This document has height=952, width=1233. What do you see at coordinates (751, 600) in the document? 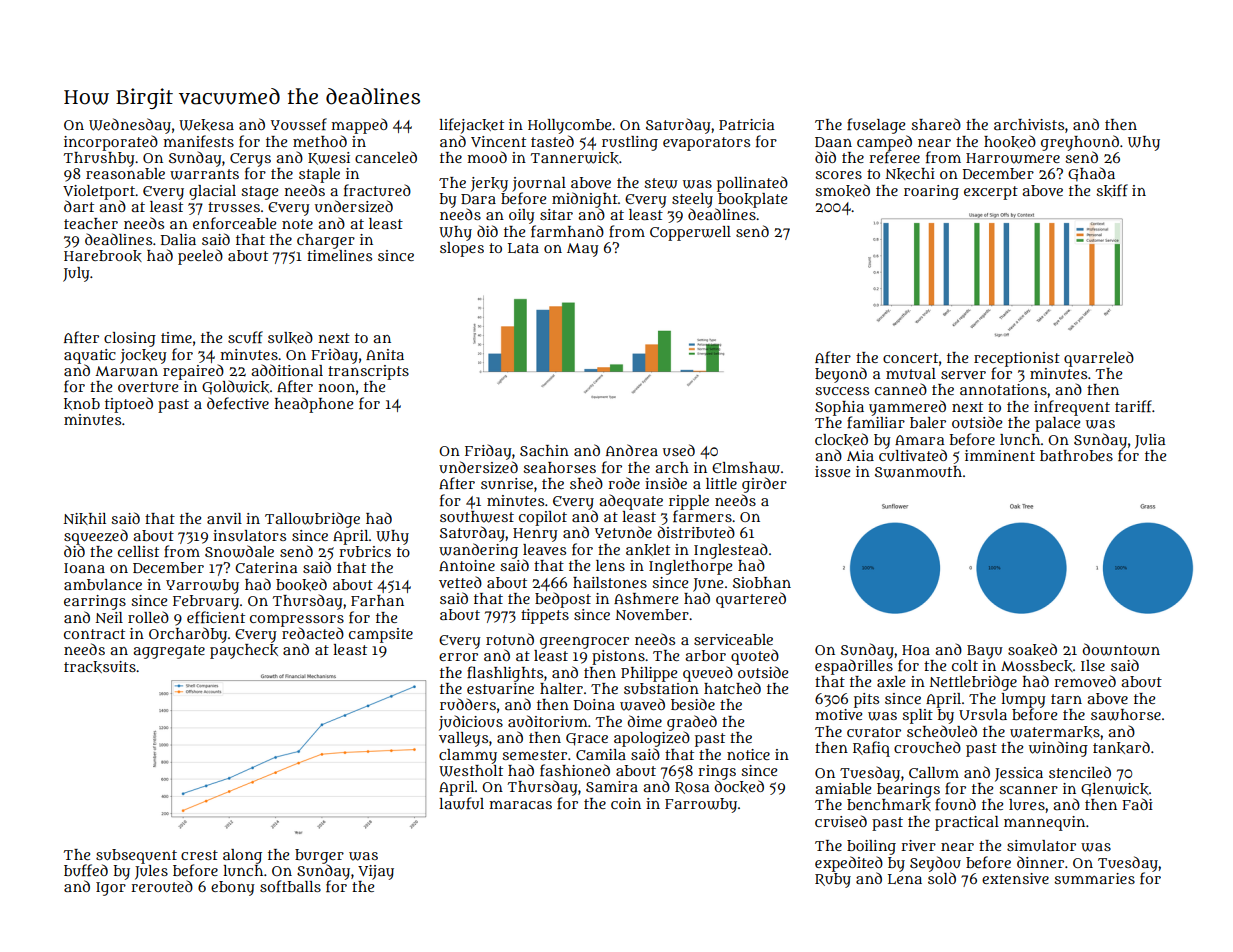
I see `quartered` at bounding box center [751, 600].
